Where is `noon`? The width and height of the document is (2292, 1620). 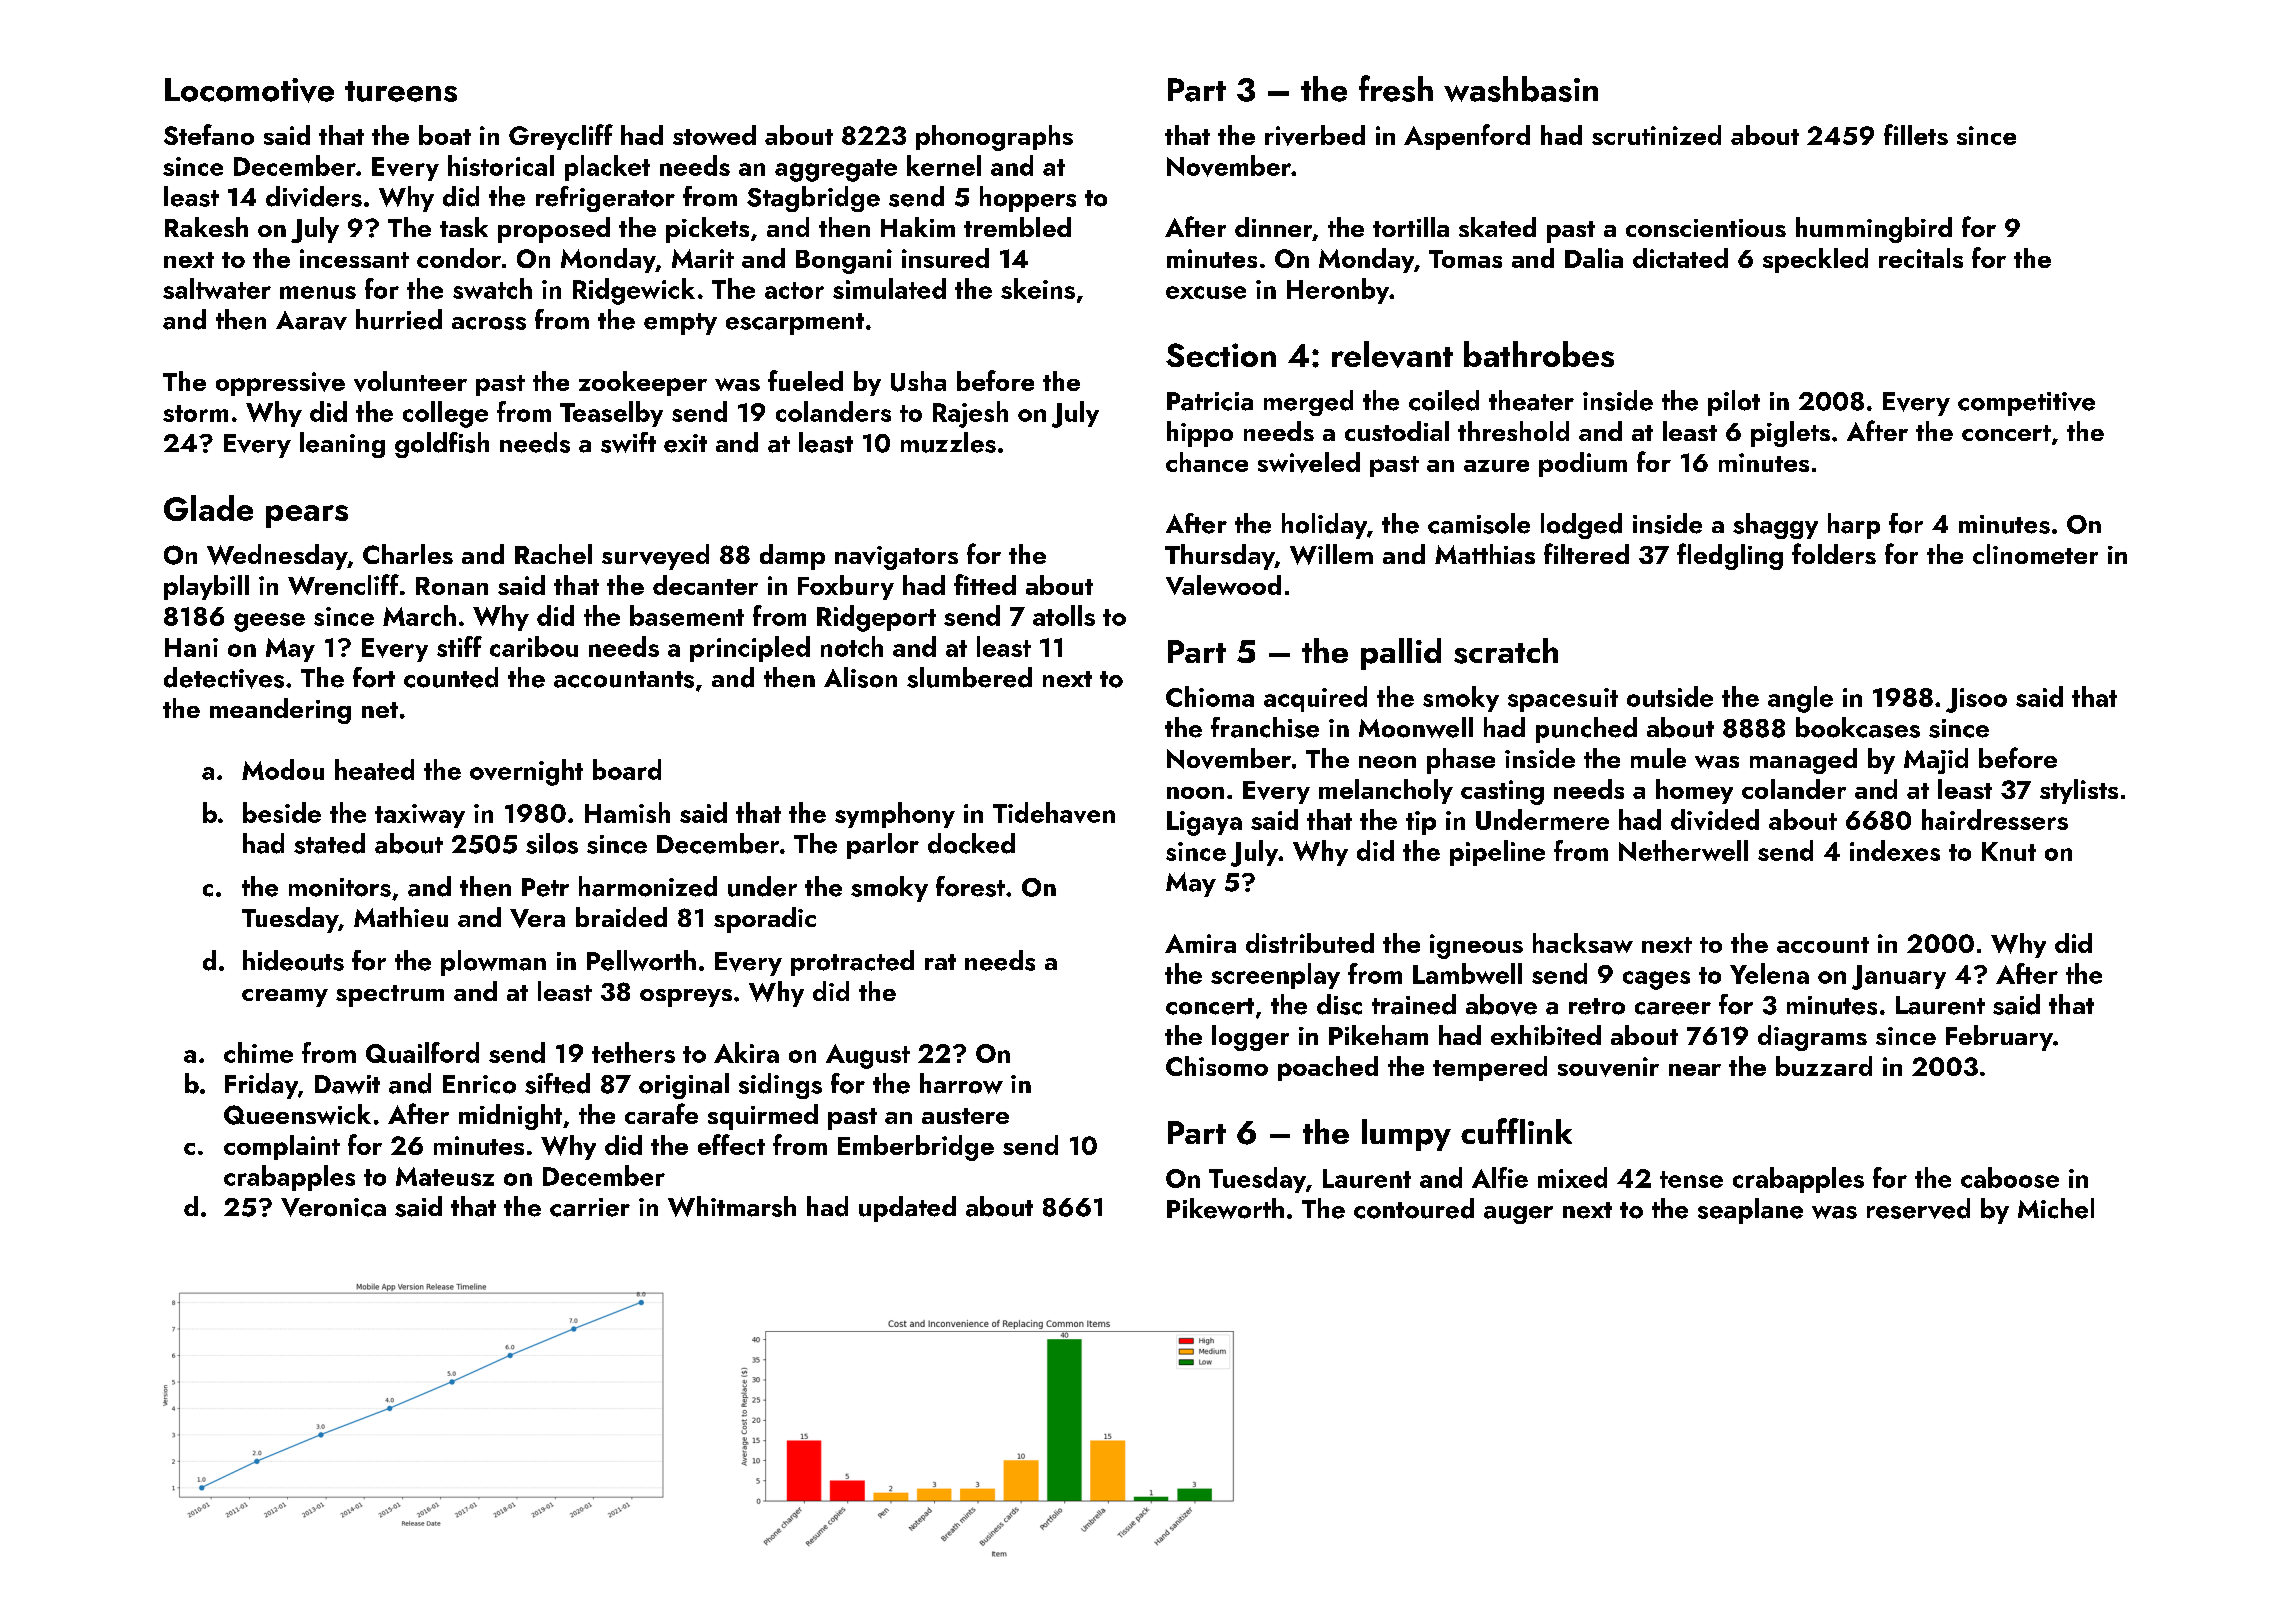 noon is located at coordinates (1195, 793).
